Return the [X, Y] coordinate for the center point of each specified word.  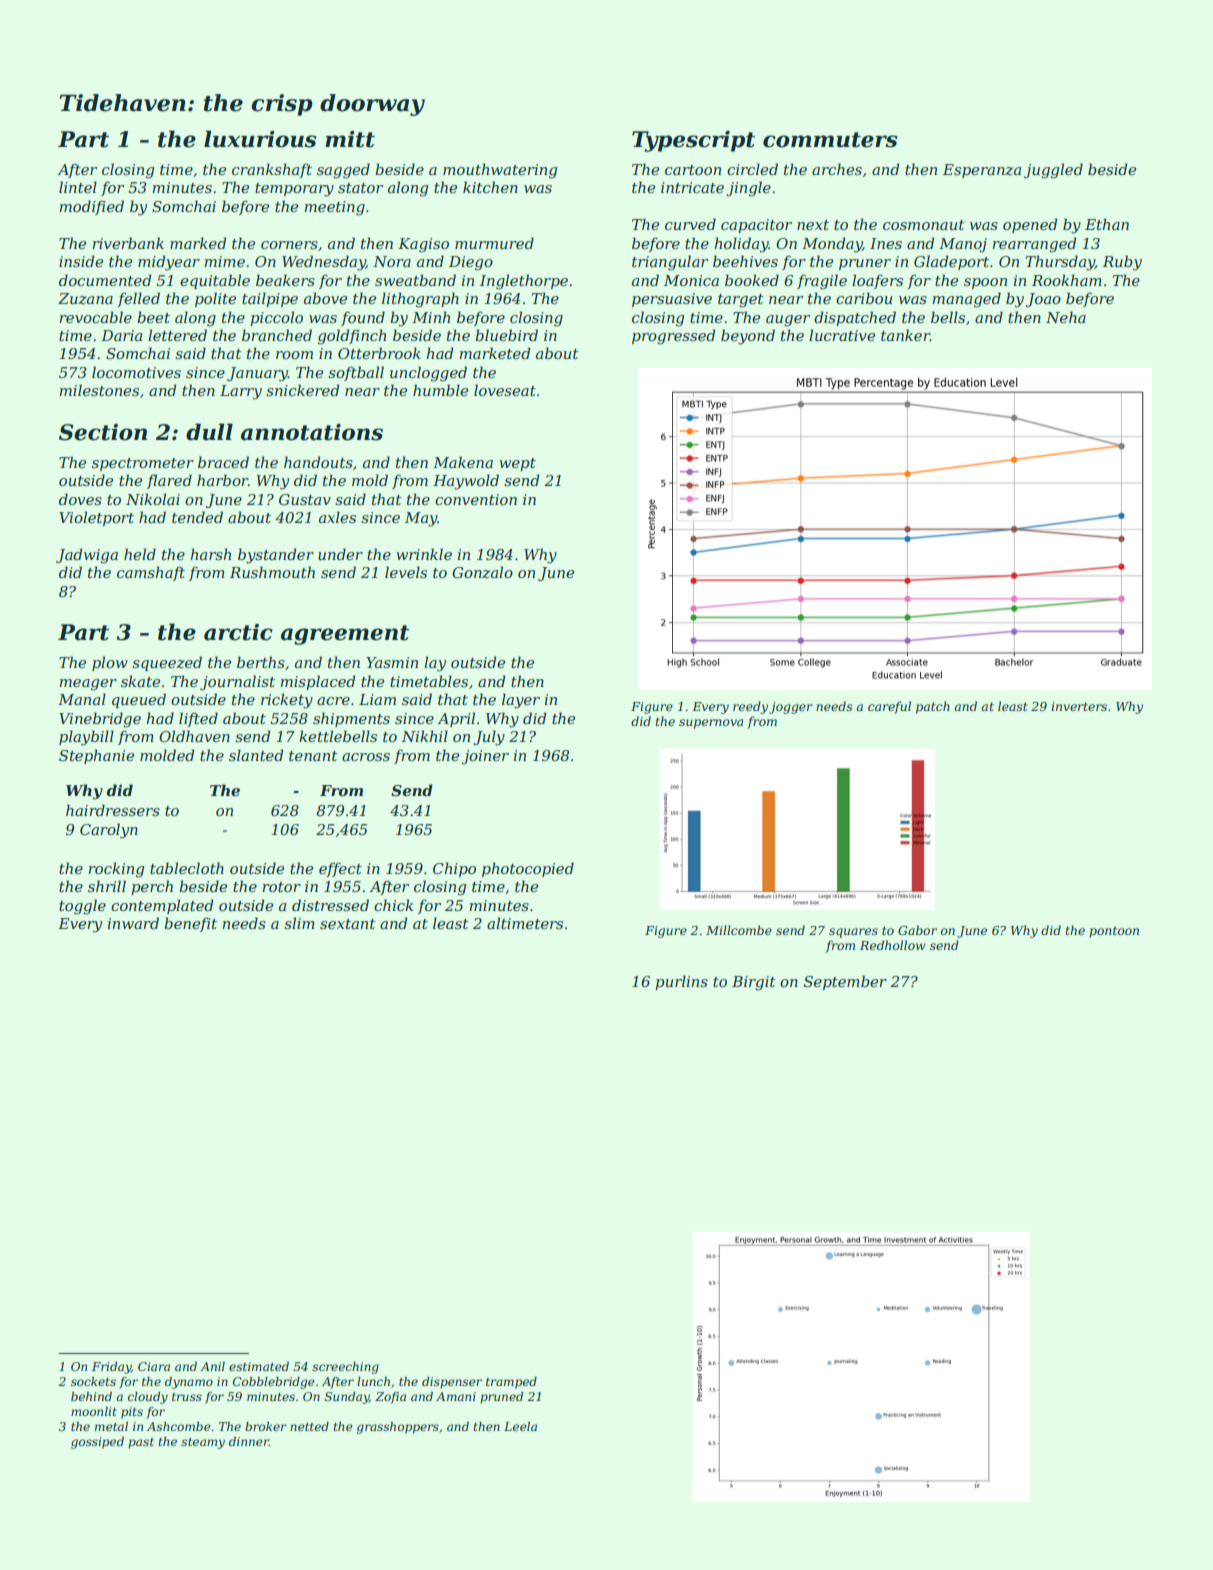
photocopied [528, 869]
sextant [348, 924]
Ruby [1122, 263]
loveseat [505, 390]
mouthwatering [500, 171]
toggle [82, 907]
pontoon [1114, 932]
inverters [1079, 706]
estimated [259, 1366]
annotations [312, 432]
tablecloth [187, 868]
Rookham [1067, 280]
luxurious [260, 139]
